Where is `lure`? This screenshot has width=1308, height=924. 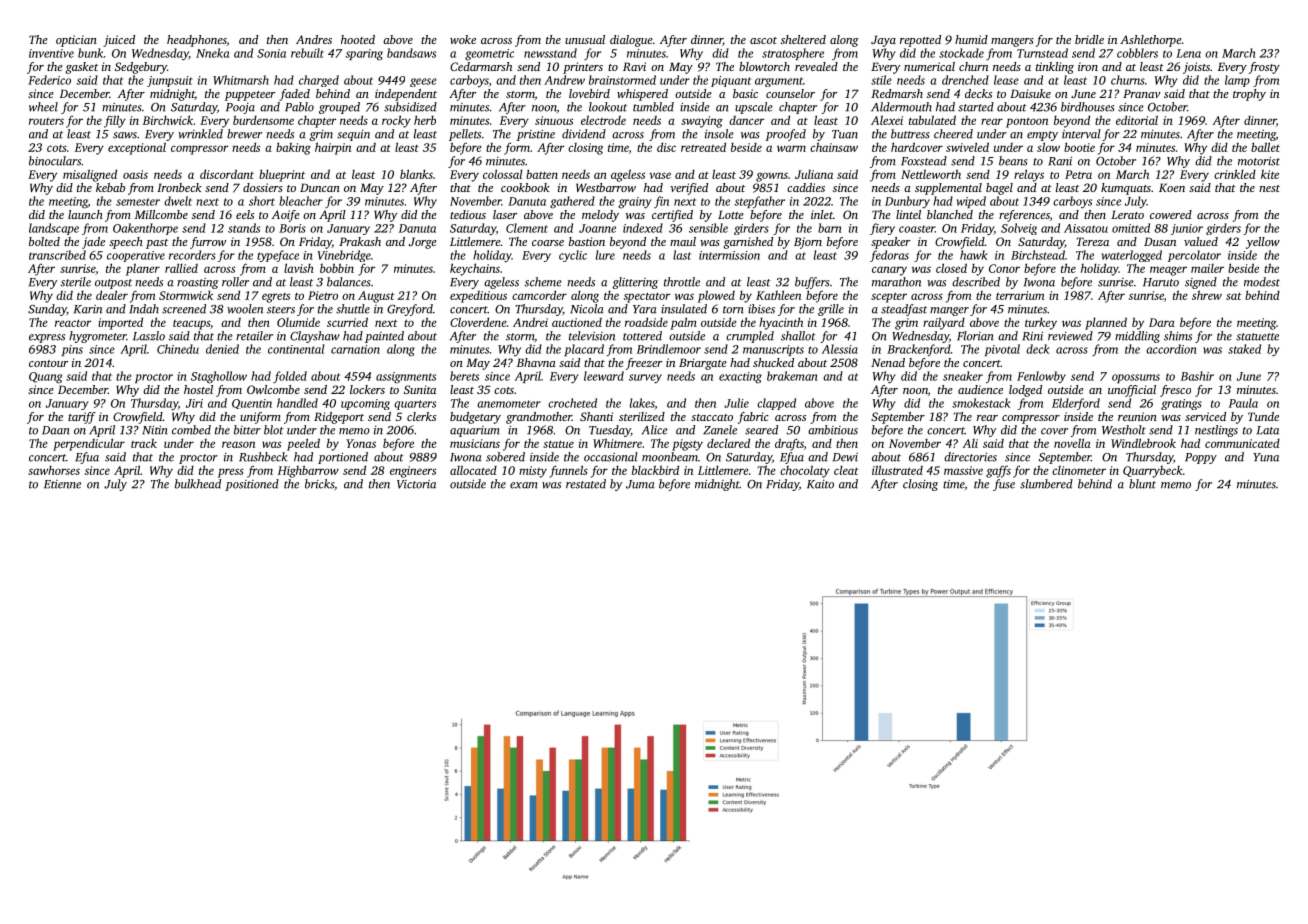 lure is located at coordinates (605, 255).
